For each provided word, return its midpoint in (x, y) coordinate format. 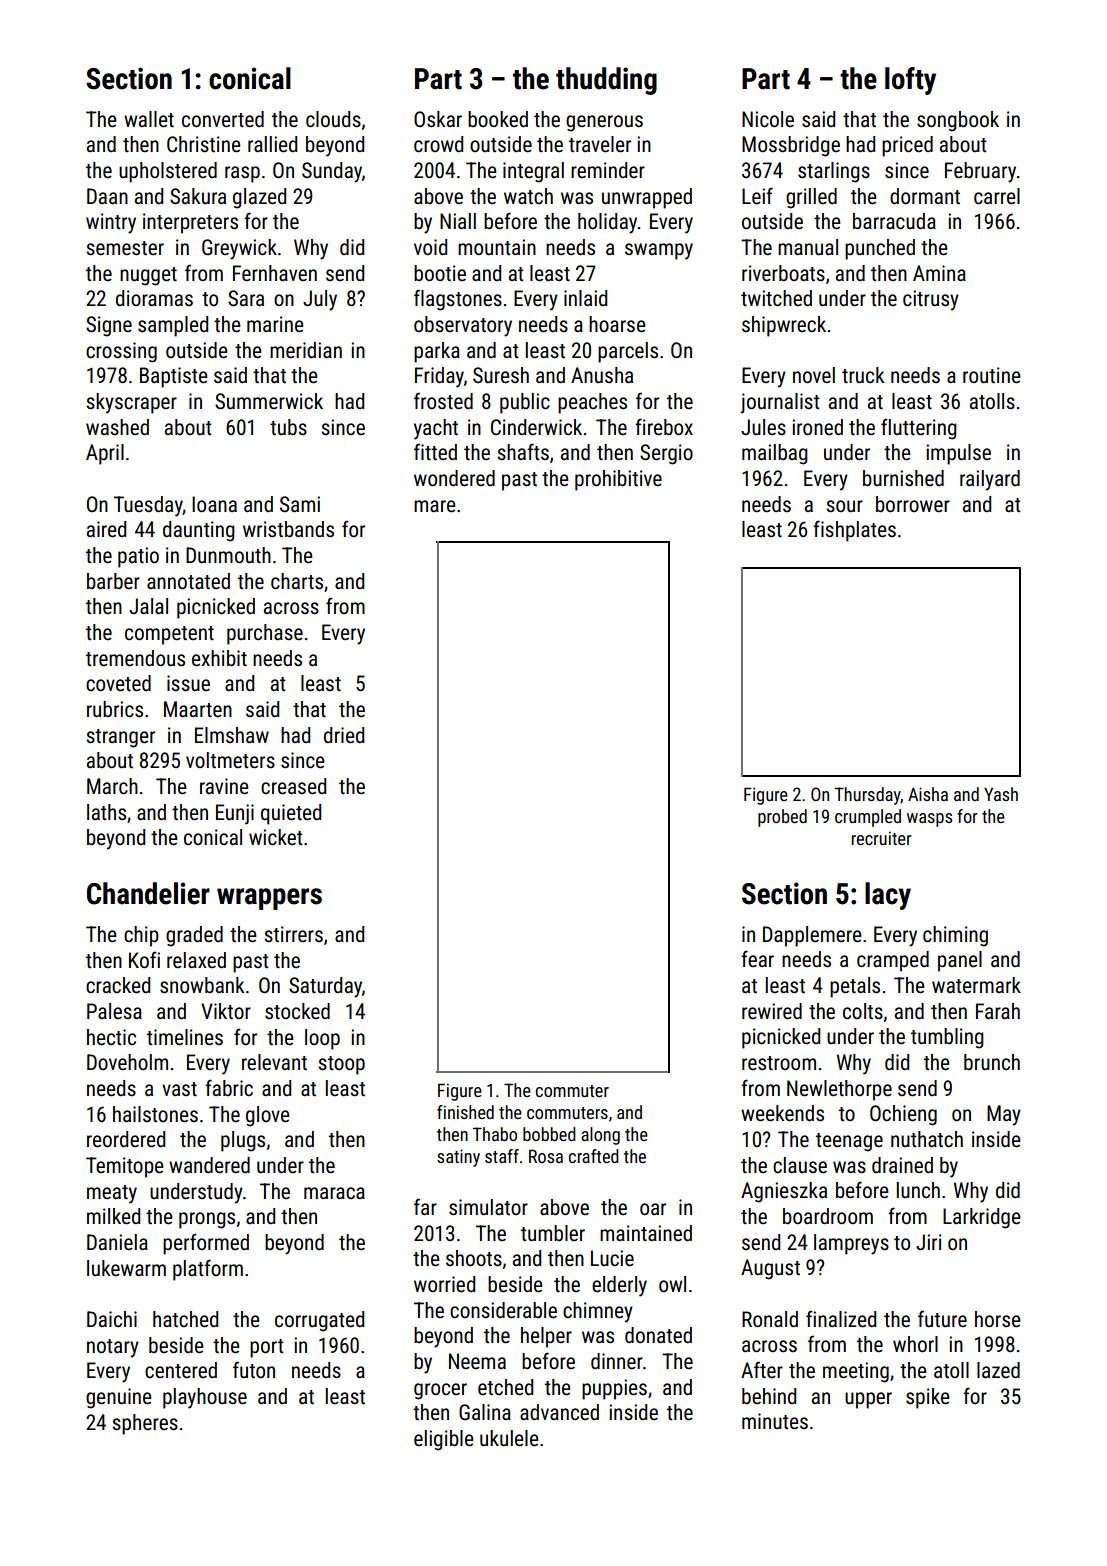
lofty (910, 81)
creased (293, 786)
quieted (291, 814)
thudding (606, 81)
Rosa (546, 1156)
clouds (333, 119)
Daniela (117, 1242)
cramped (893, 961)
